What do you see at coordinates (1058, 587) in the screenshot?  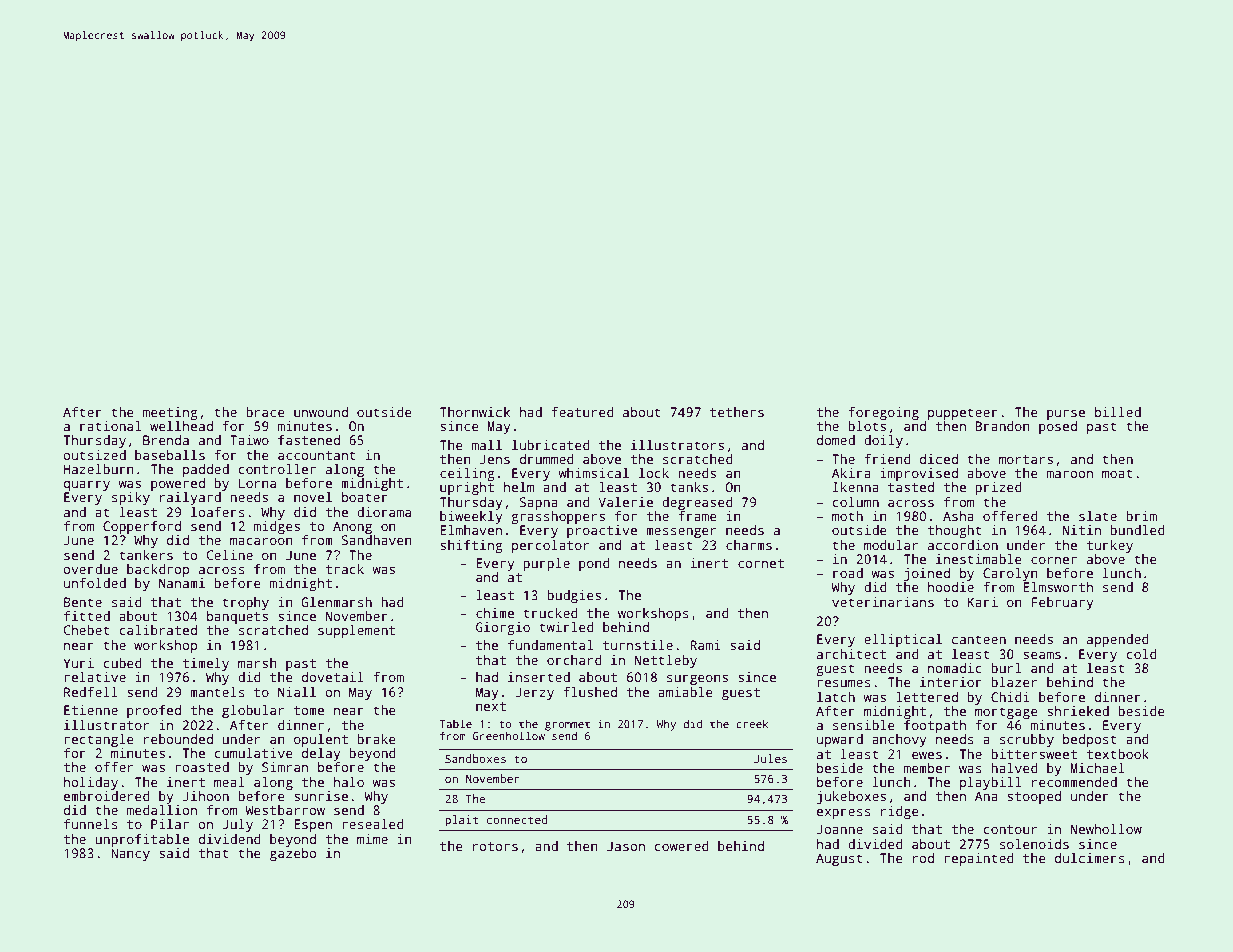 I see `Elmsworth` at bounding box center [1058, 587].
